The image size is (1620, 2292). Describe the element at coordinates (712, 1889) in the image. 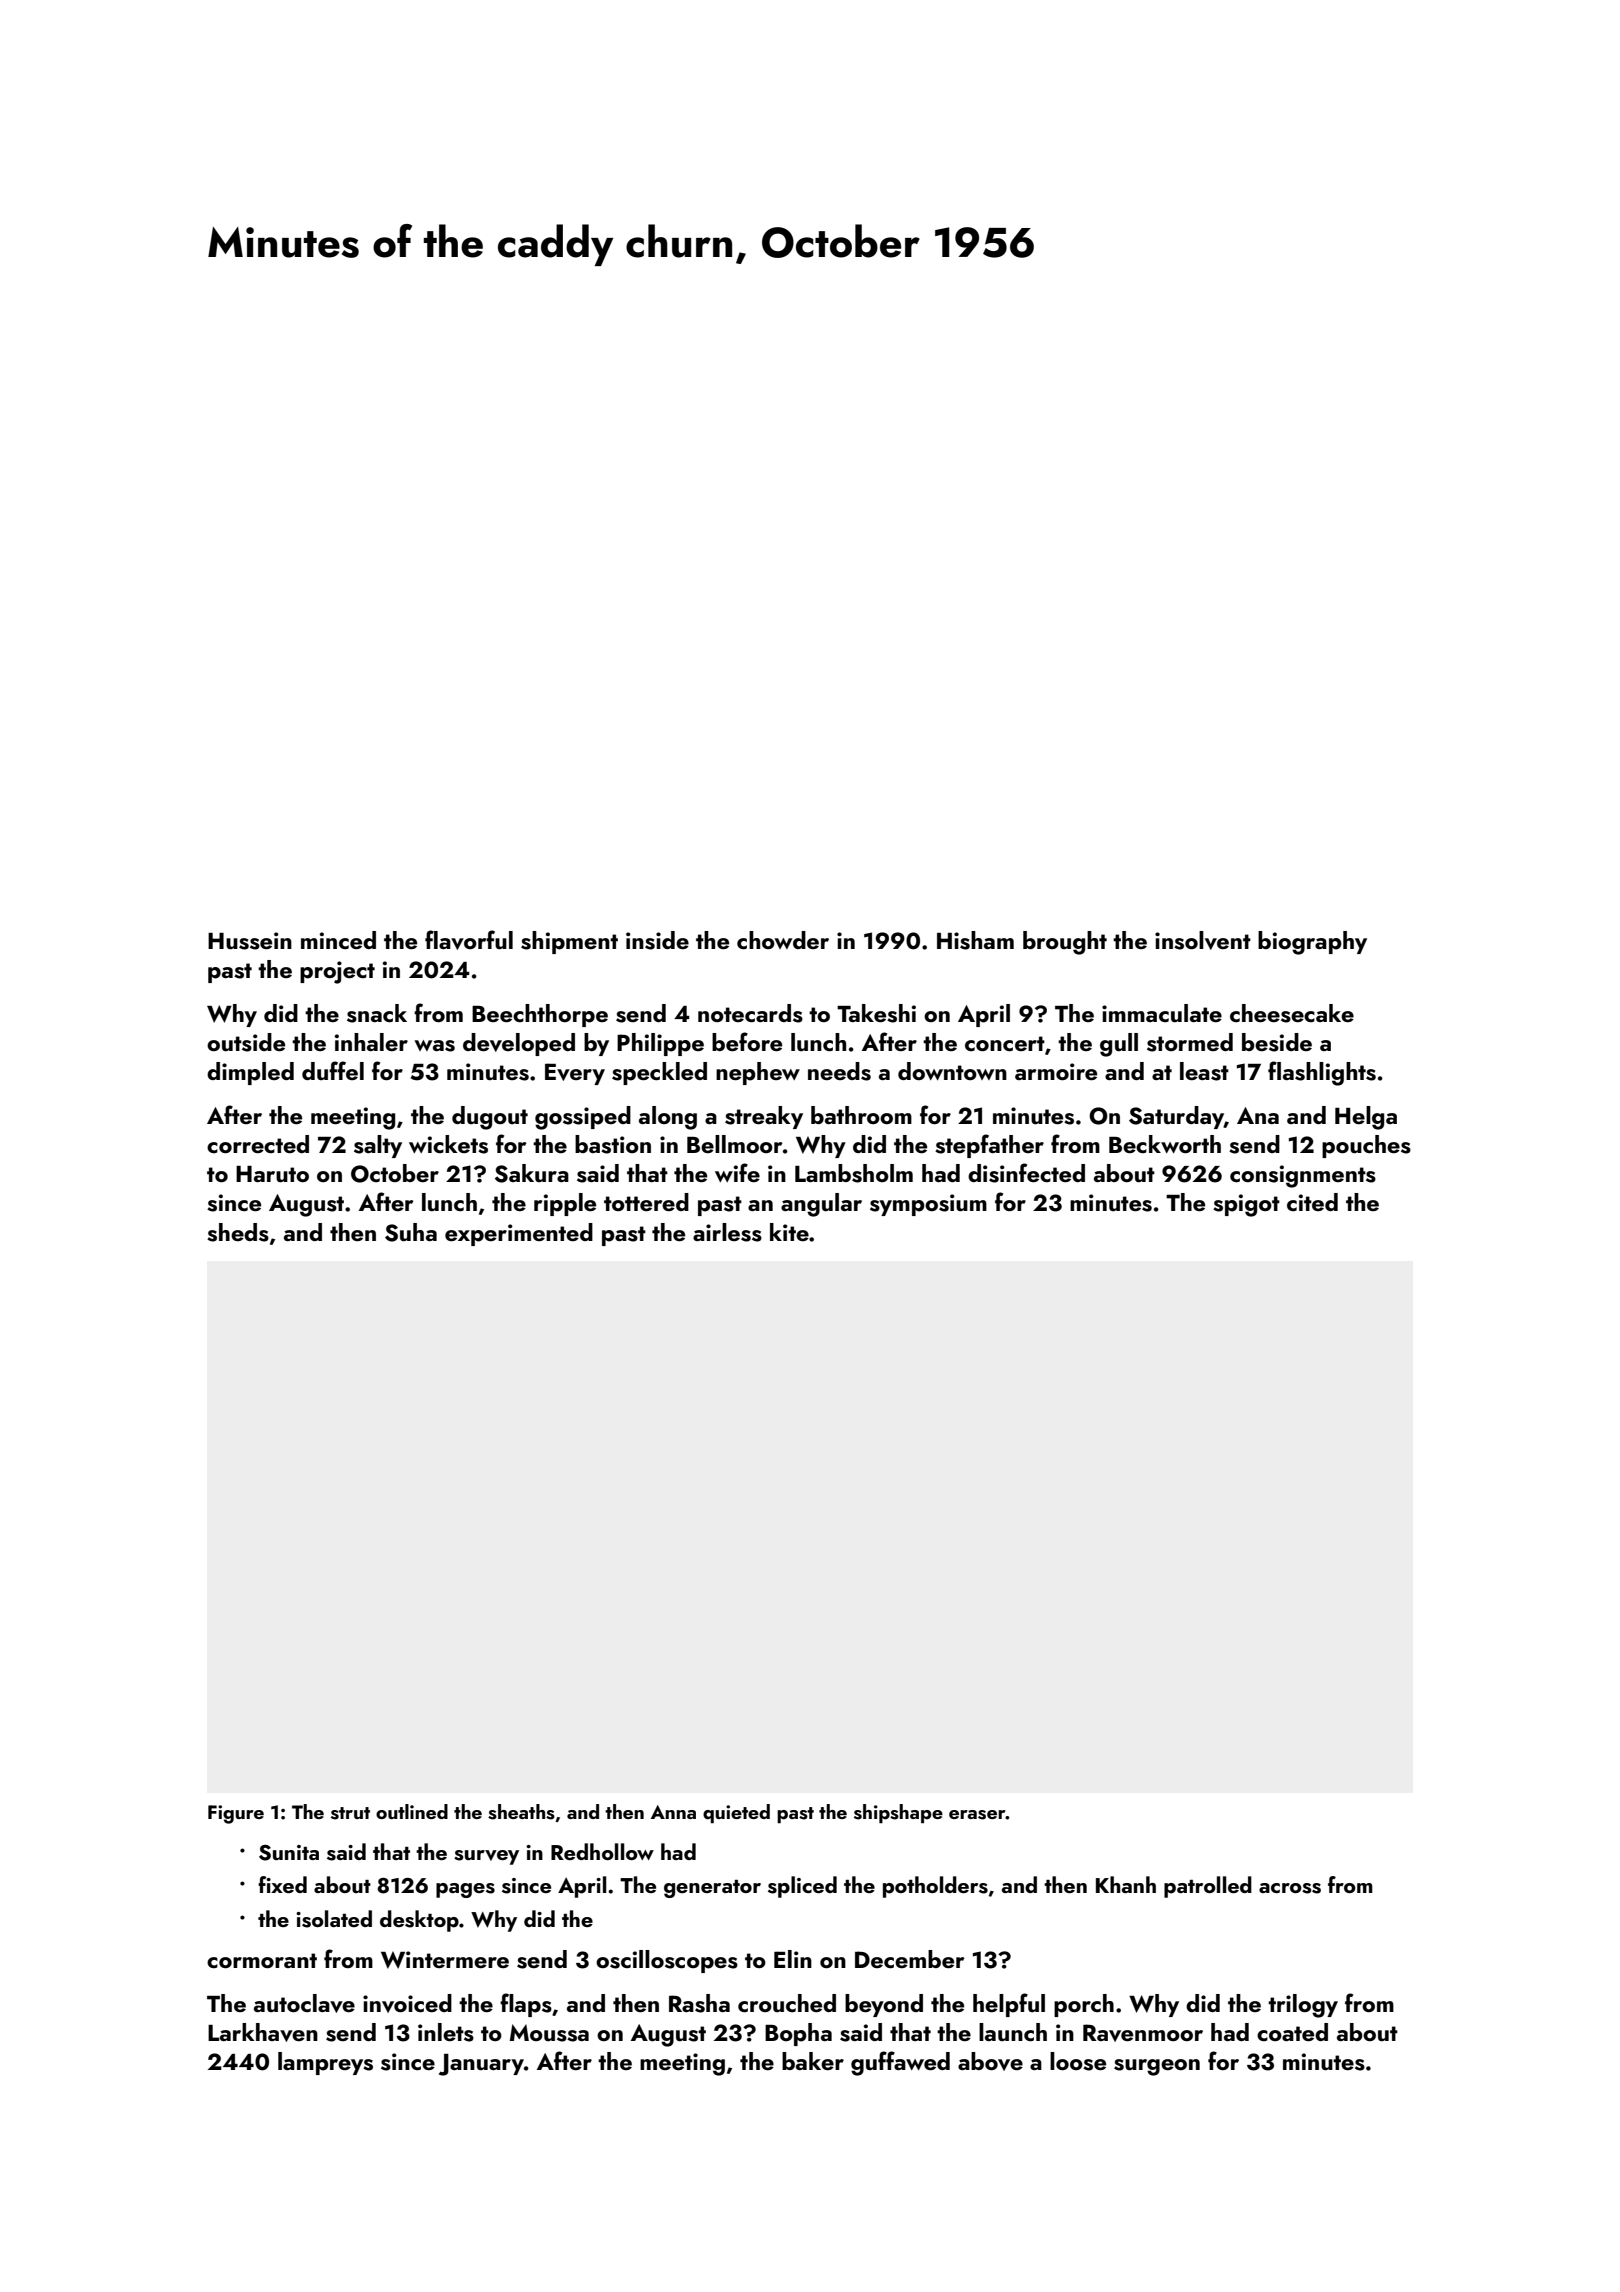

I see `generator` at that location.
